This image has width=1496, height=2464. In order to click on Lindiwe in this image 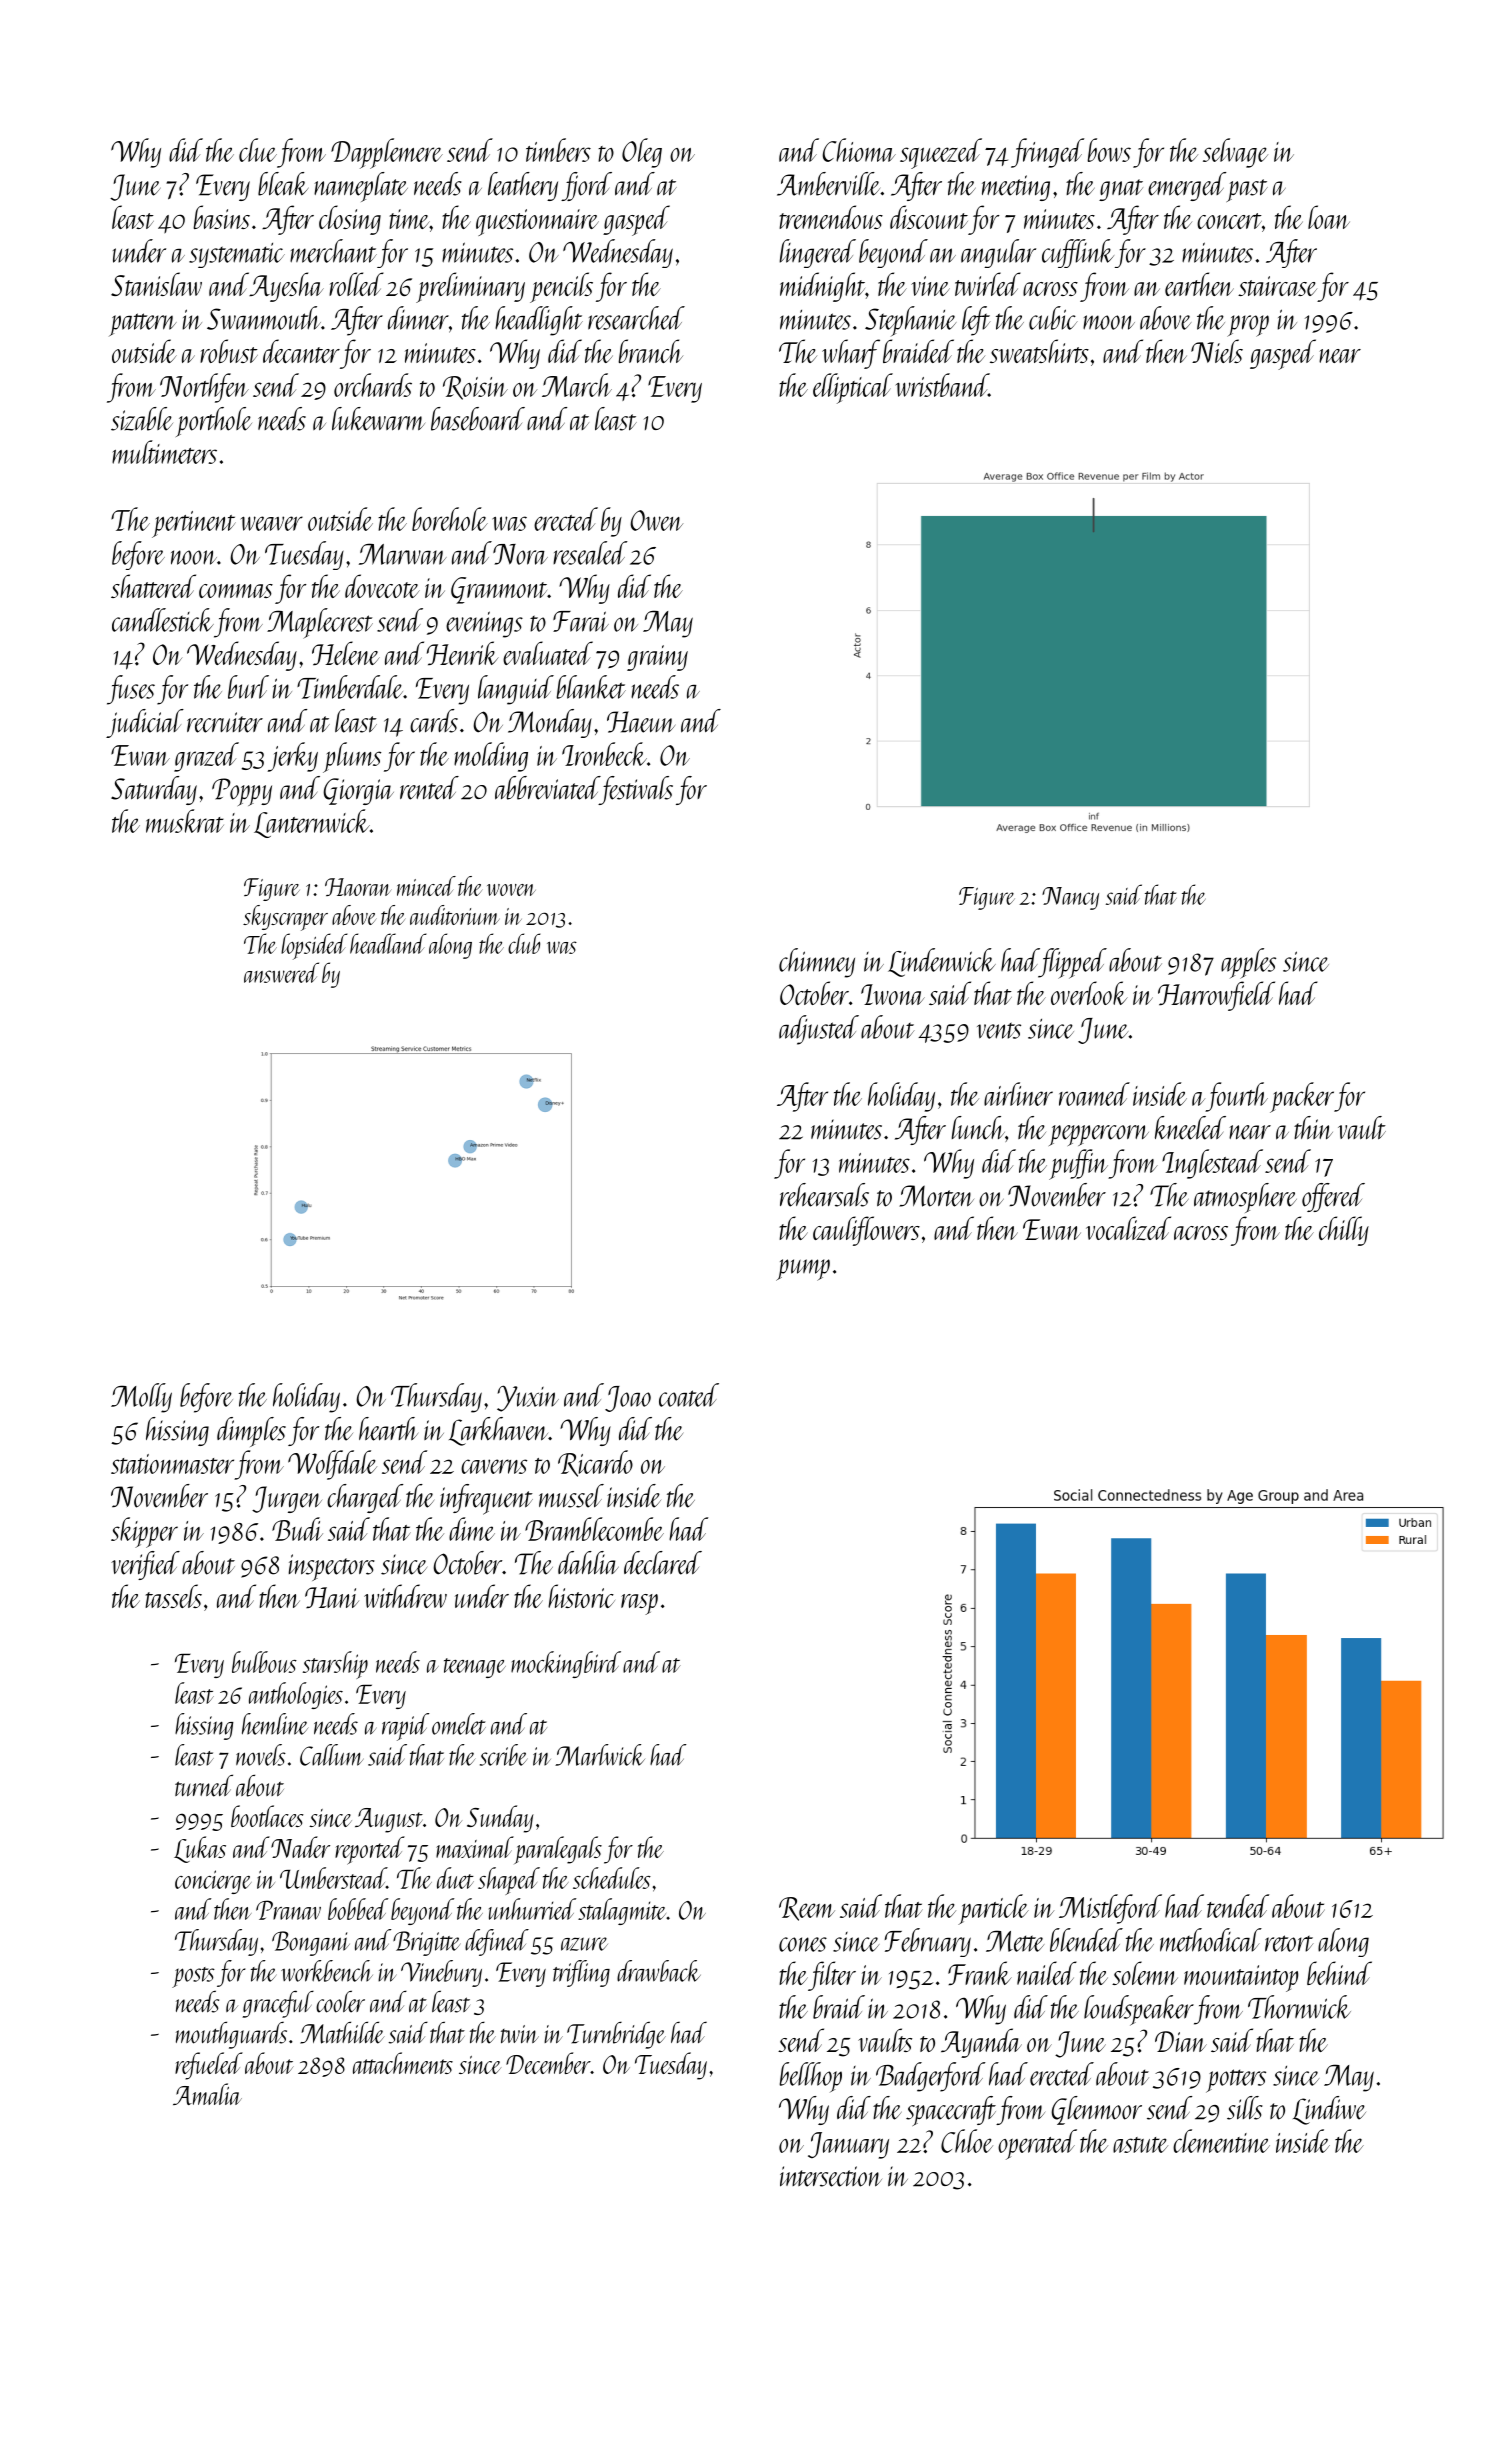, I will do `click(1329, 2110)`.
